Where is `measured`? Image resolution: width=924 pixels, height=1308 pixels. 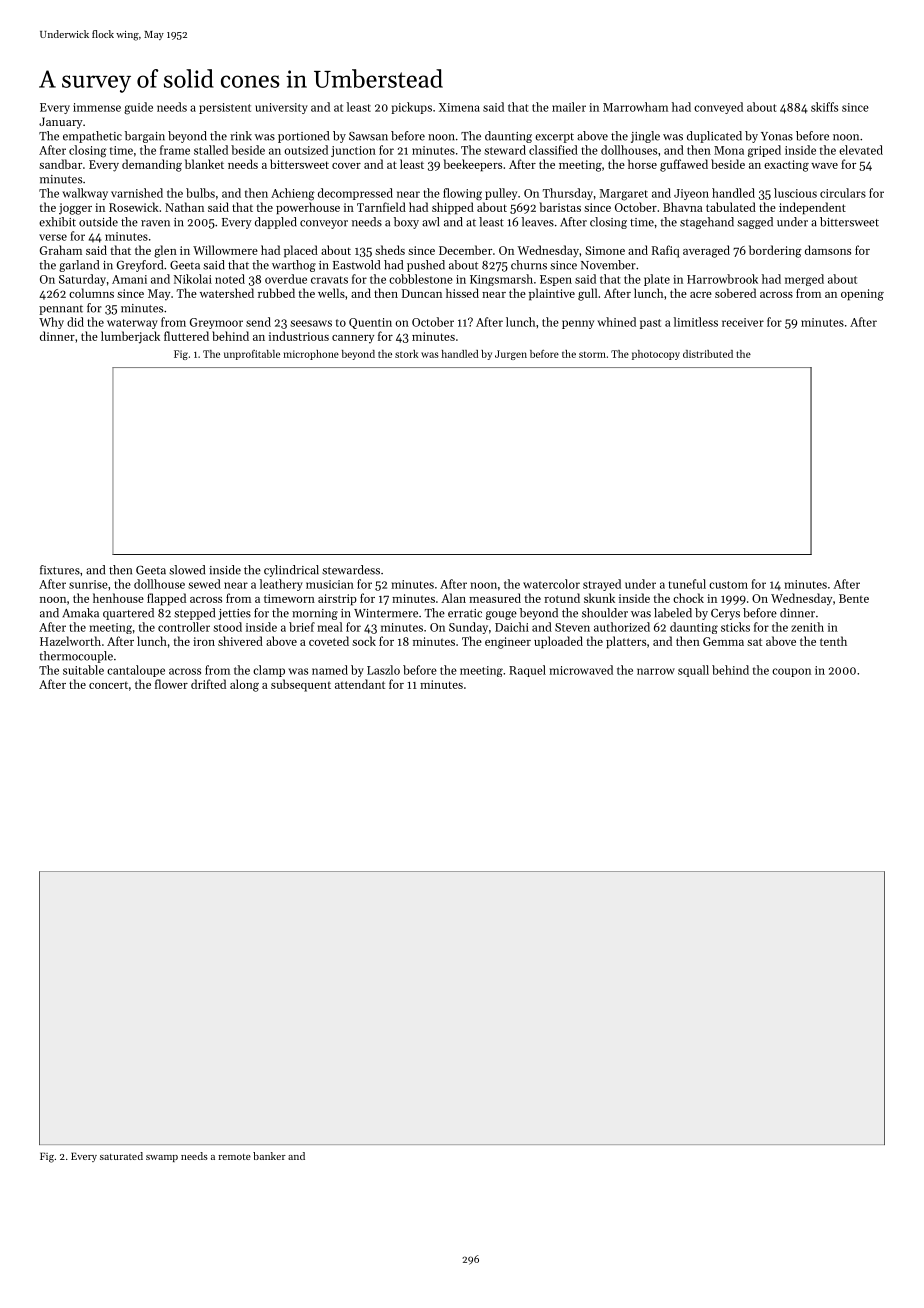 measured is located at coordinates (495, 598).
